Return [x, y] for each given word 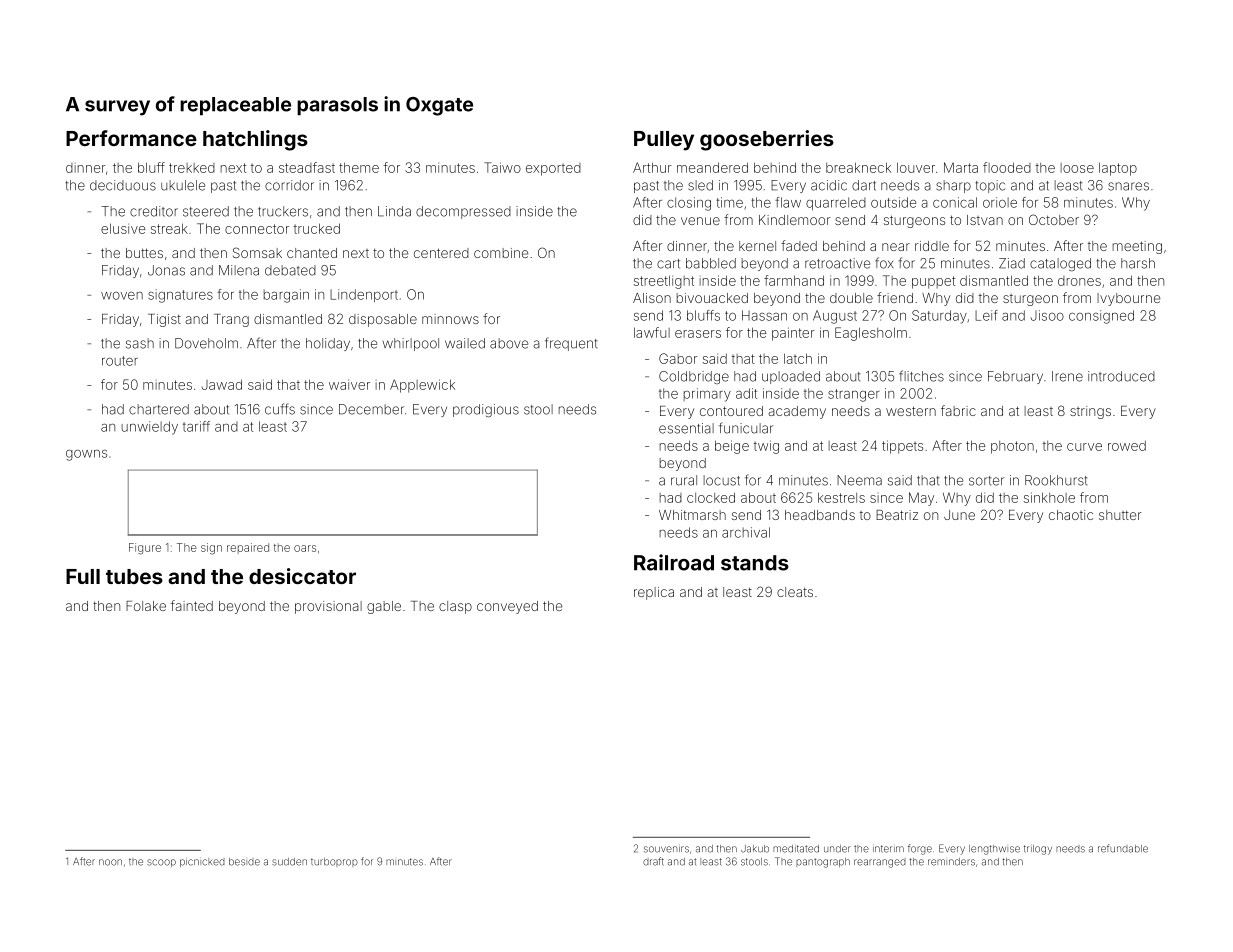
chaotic [1071, 515]
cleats [795, 592]
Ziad [1012, 263]
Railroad [674, 562]
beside [244, 862]
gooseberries [767, 140]
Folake [146, 606]
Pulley [664, 141]
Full [83, 576]
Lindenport [364, 295]
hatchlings [255, 140]
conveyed [507, 607]
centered [441, 253]
